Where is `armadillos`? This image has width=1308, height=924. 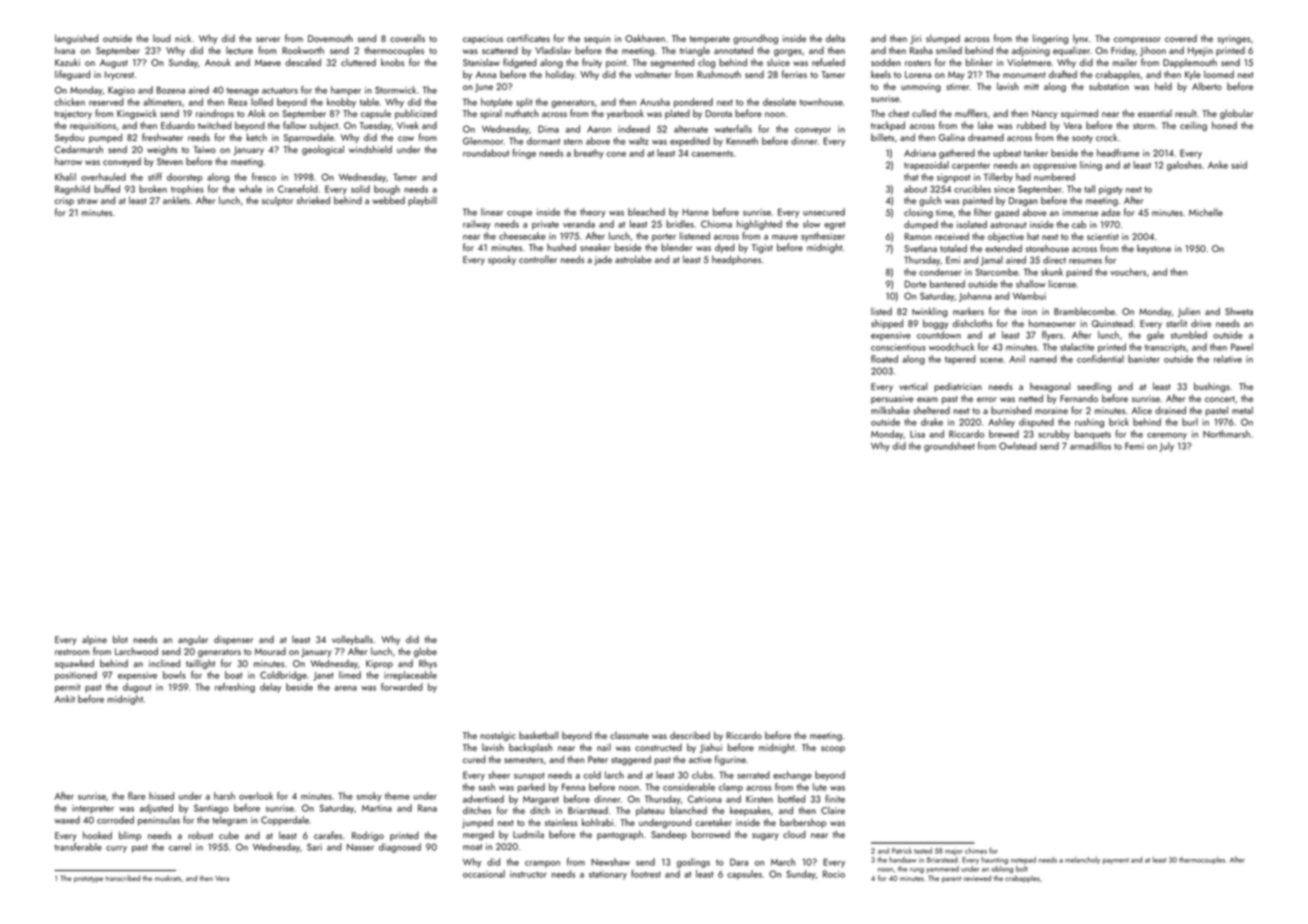 armadillos is located at coordinates (1090, 446).
